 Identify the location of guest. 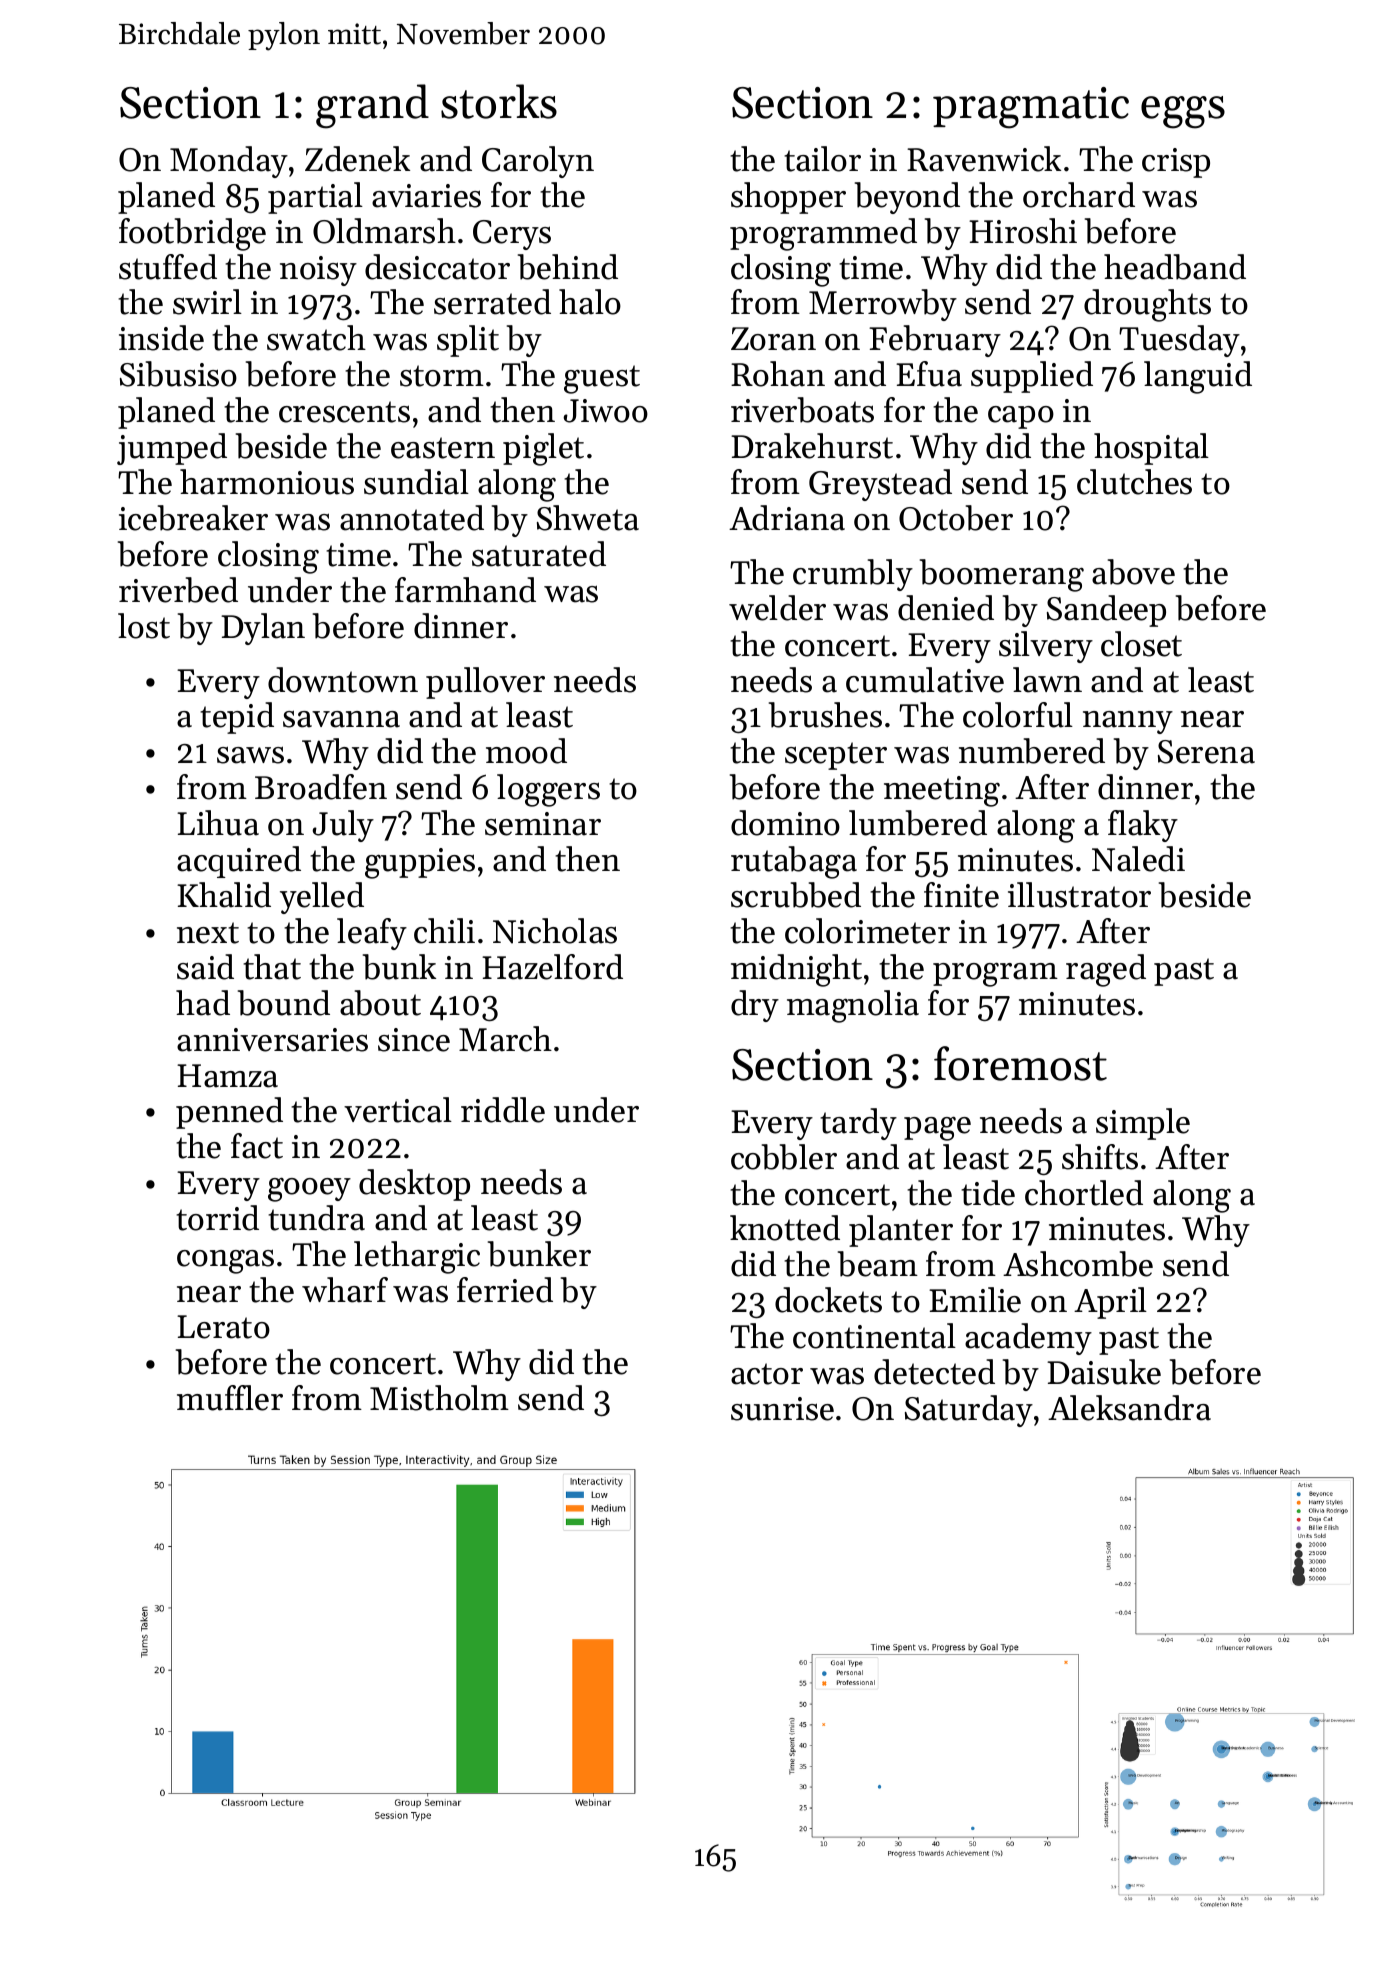
(602, 379).
